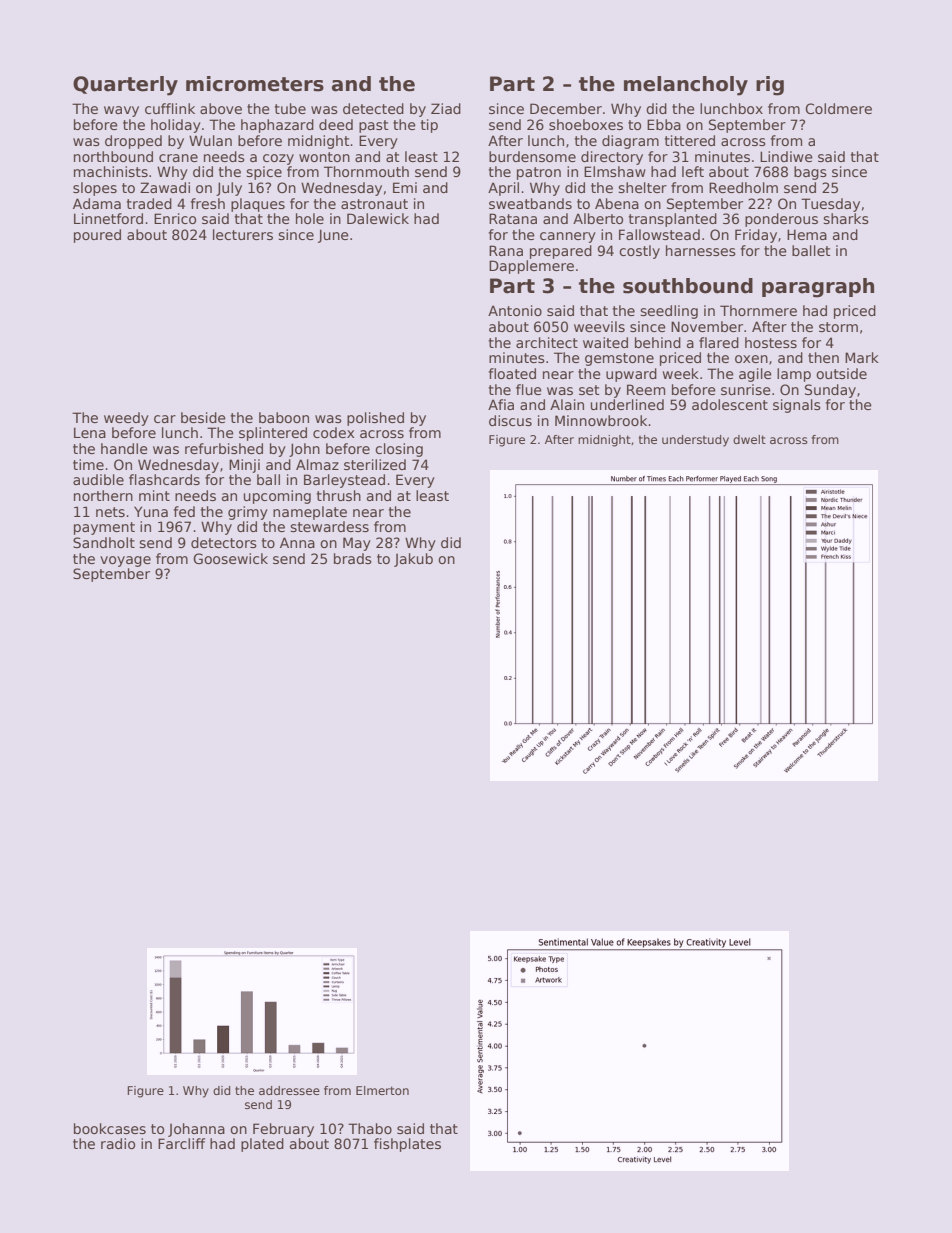 This screenshot has height=1233, width=952. What do you see at coordinates (749, 439) in the screenshot?
I see `dwelt` at bounding box center [749, 439].
